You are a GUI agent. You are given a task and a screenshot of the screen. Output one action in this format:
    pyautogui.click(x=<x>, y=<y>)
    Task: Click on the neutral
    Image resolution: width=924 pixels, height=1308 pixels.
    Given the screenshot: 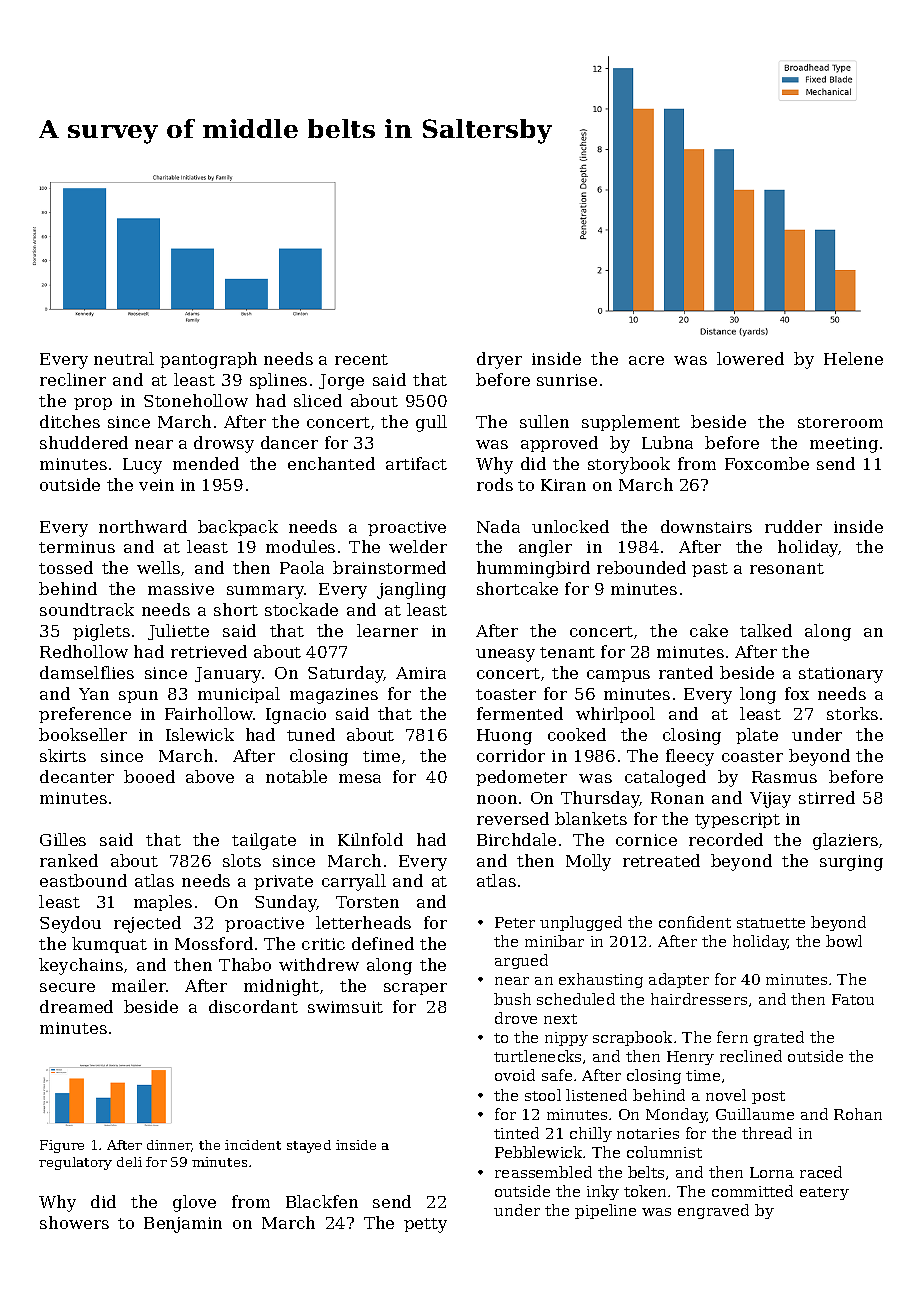 What is the action you would take?
    pyautogui.click(x=124, y=358)
